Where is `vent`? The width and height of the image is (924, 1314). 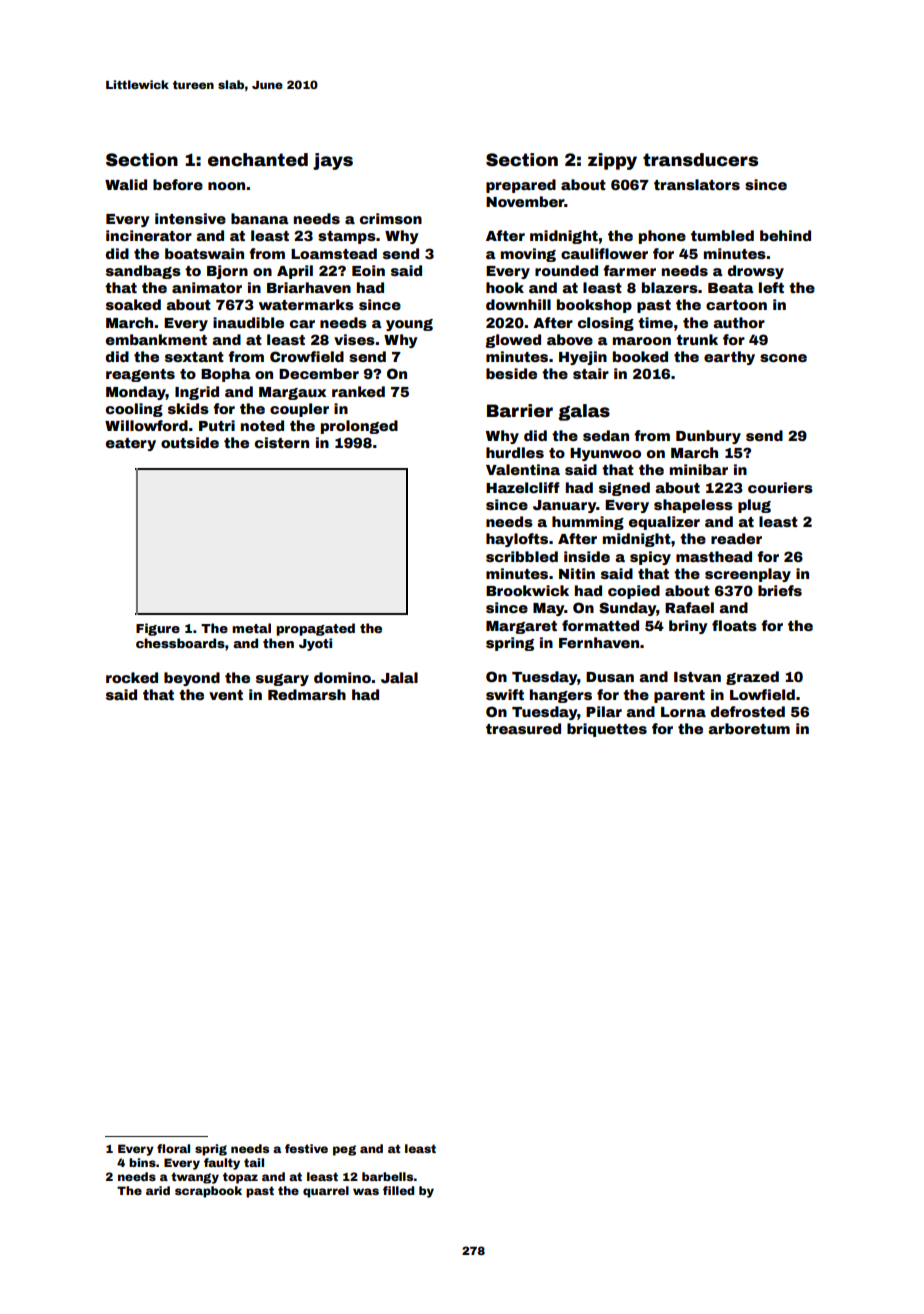
vent is located at coordinates (226, 695).
